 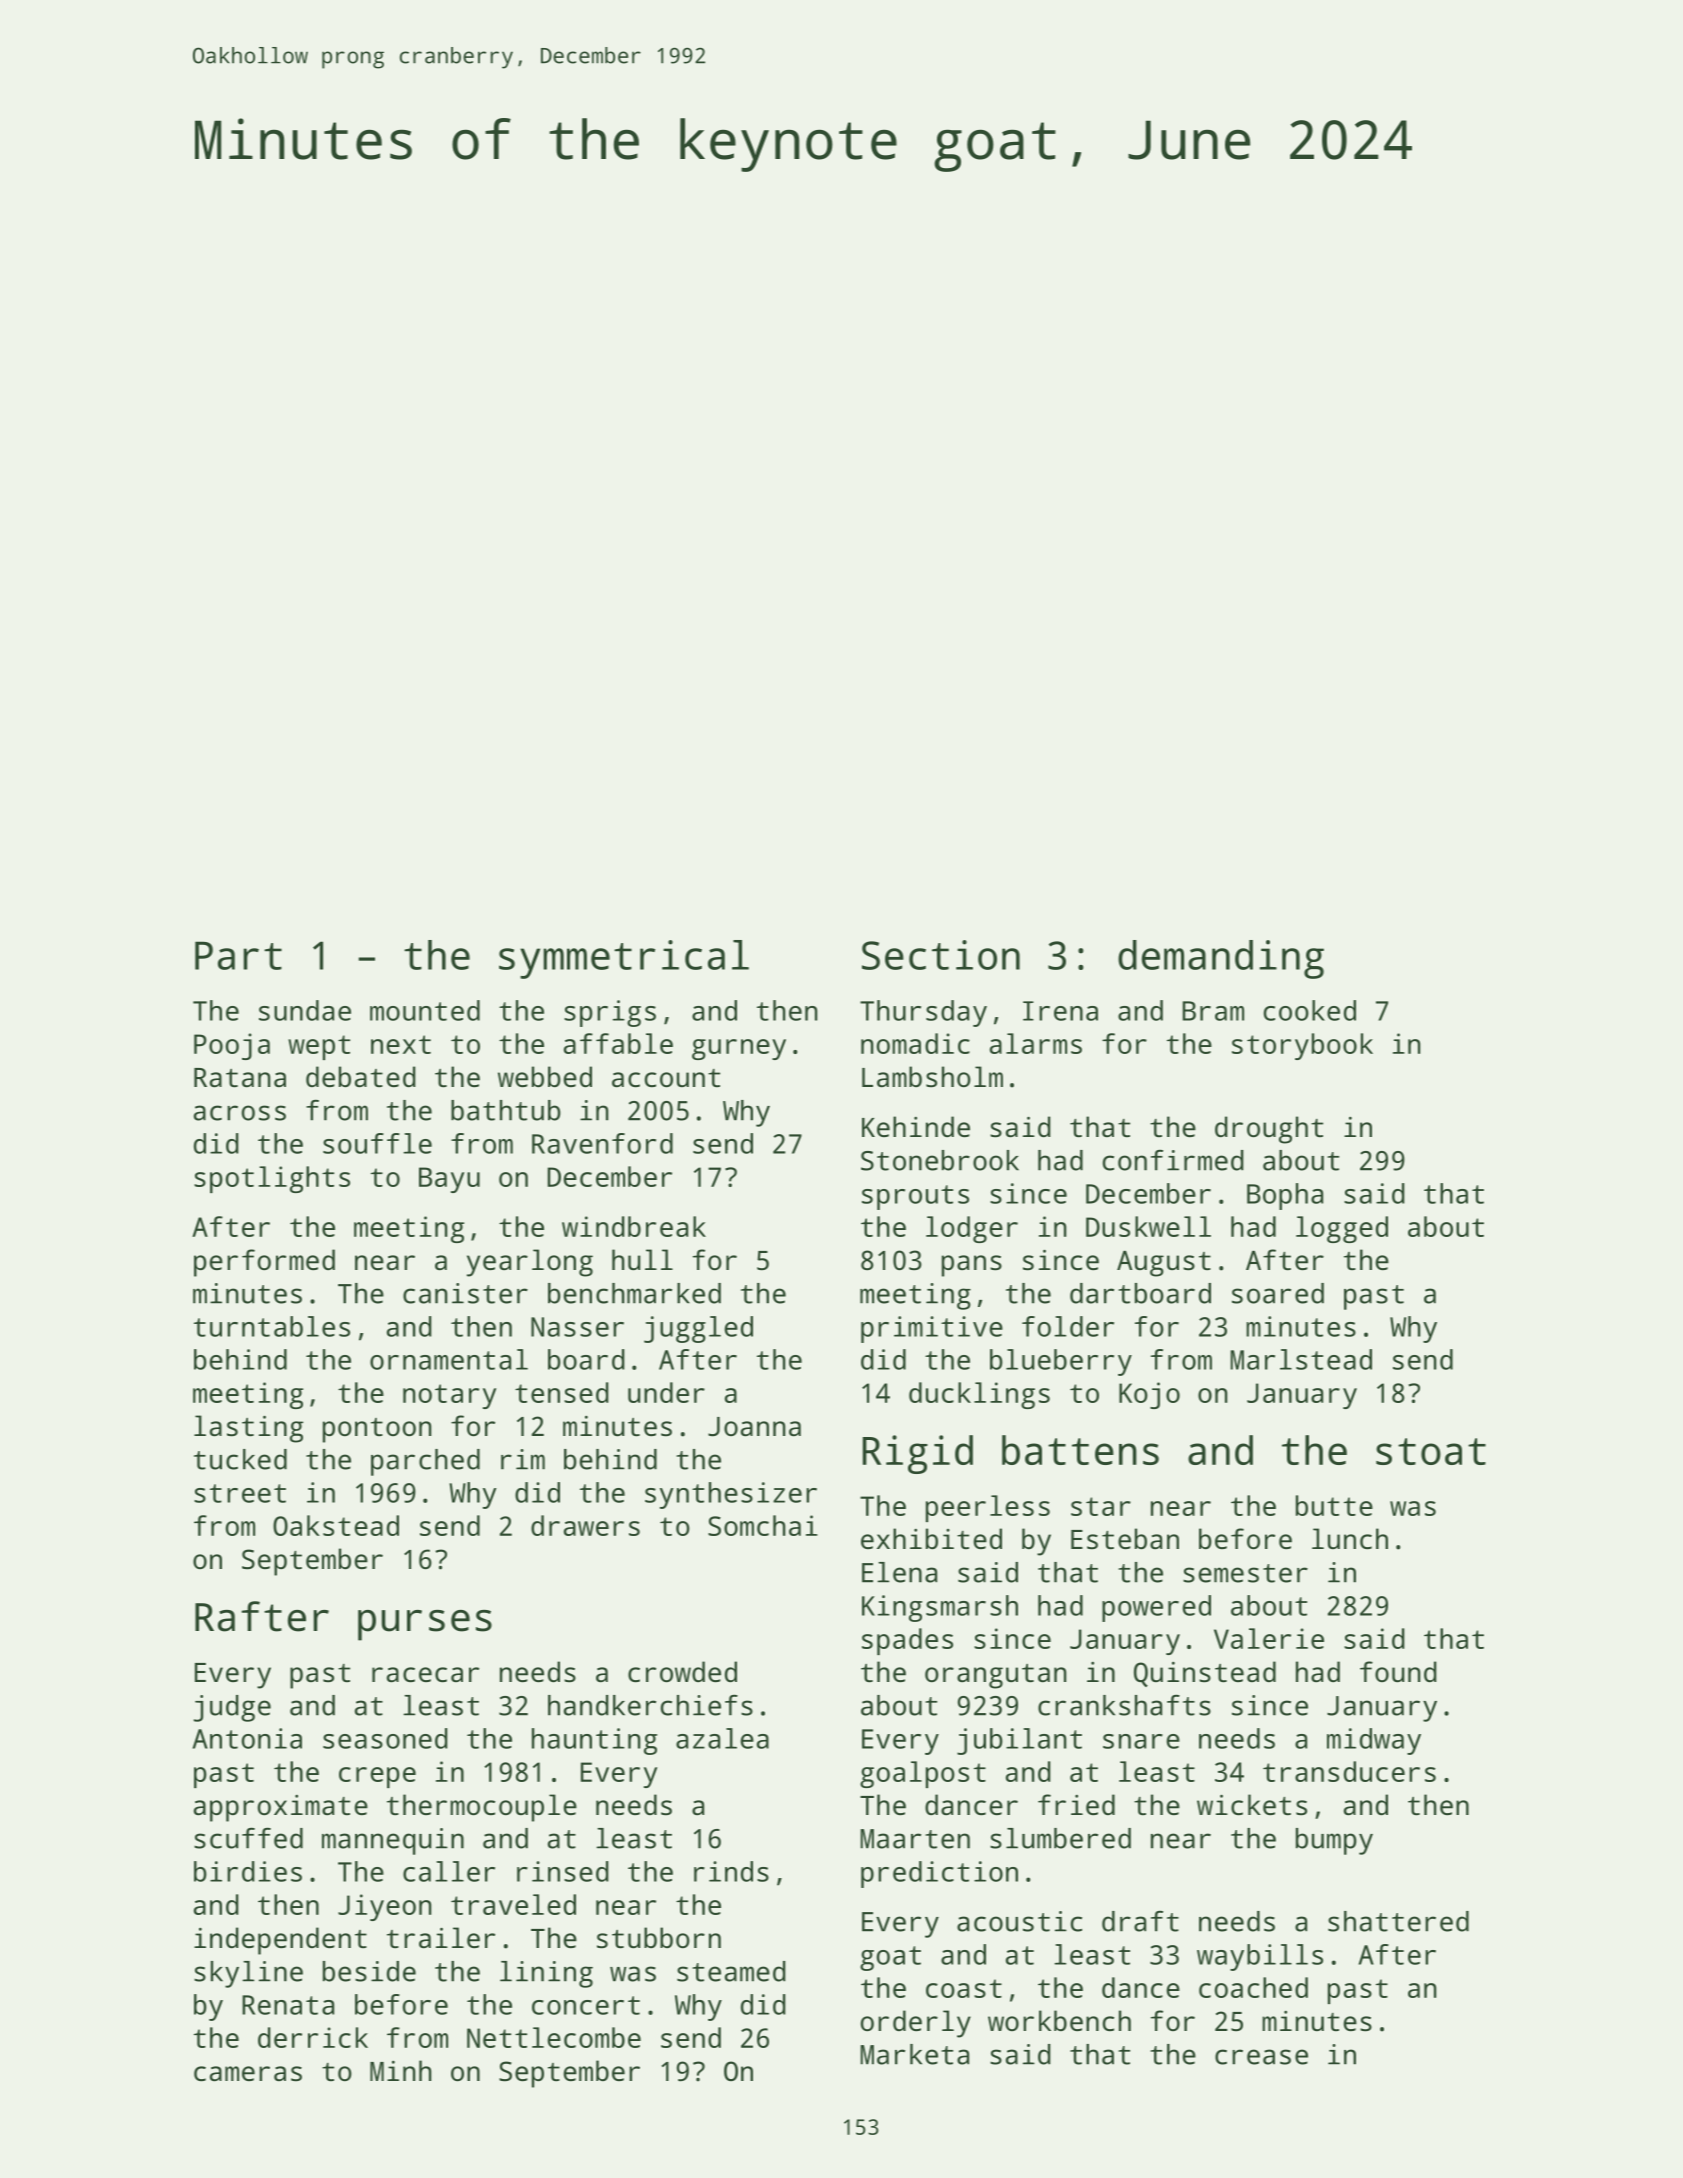 I want to click on turntables, so click(x=272, y=1326).
